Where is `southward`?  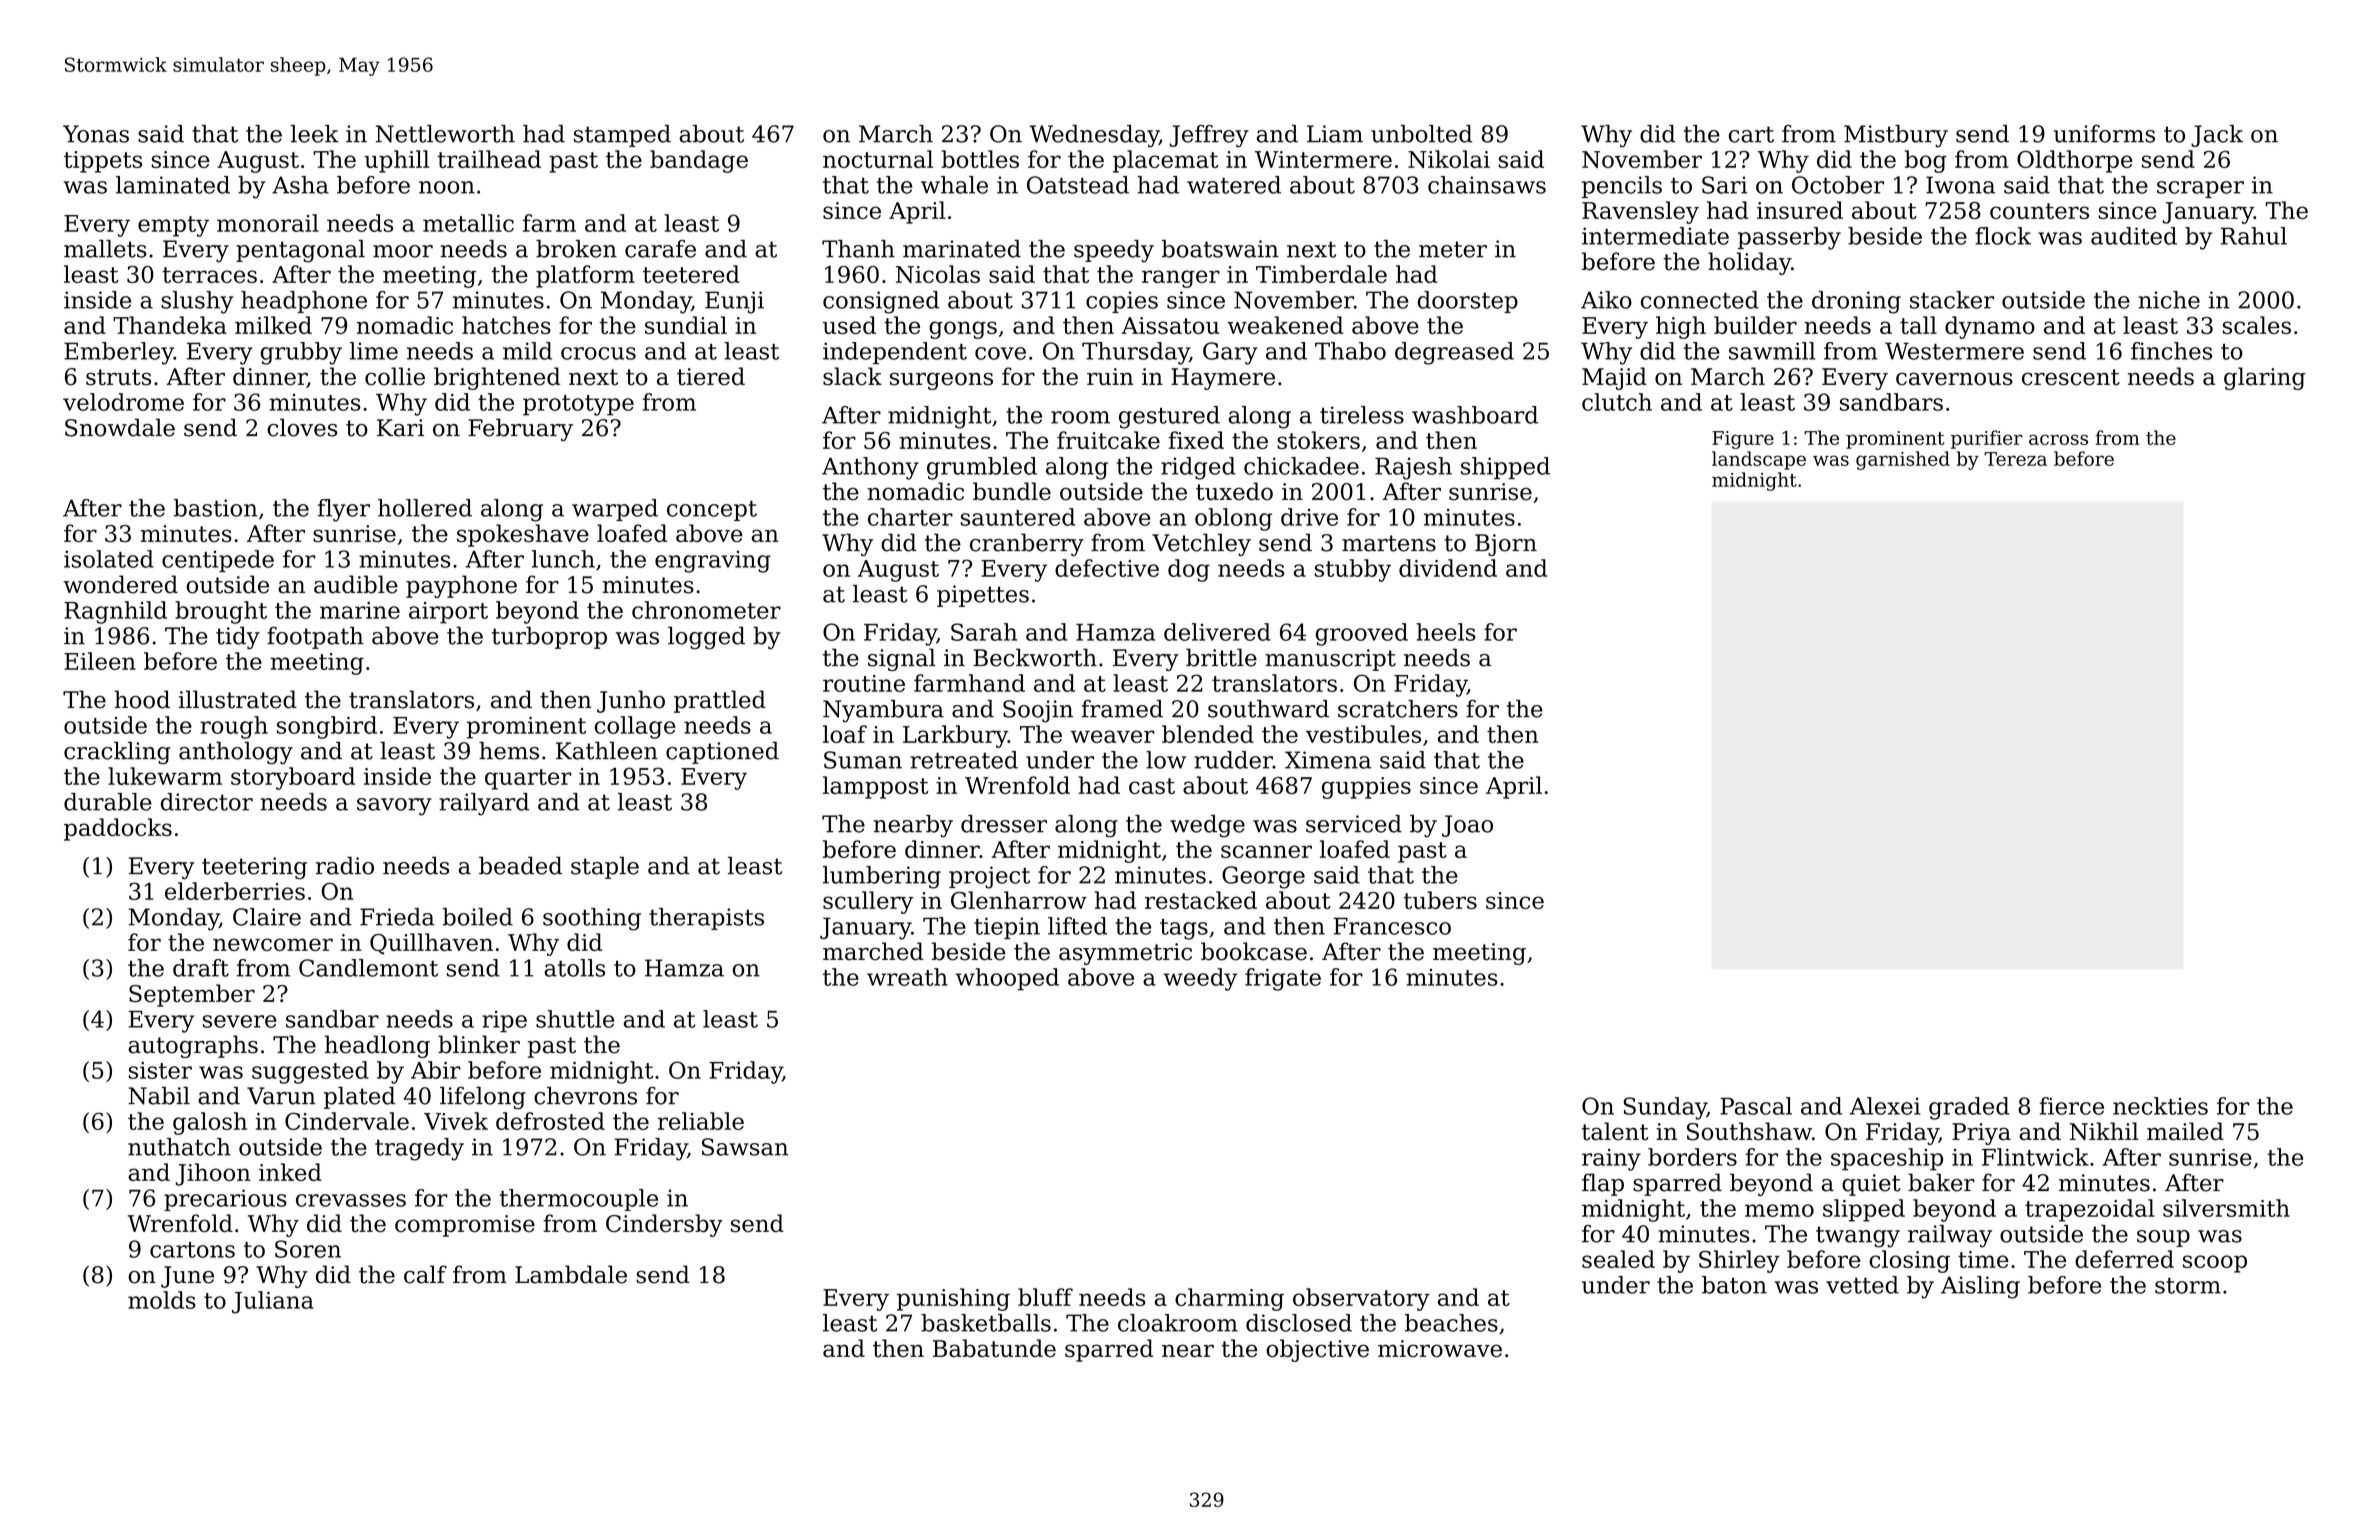
southward is located at coordinates (1268, 709).
